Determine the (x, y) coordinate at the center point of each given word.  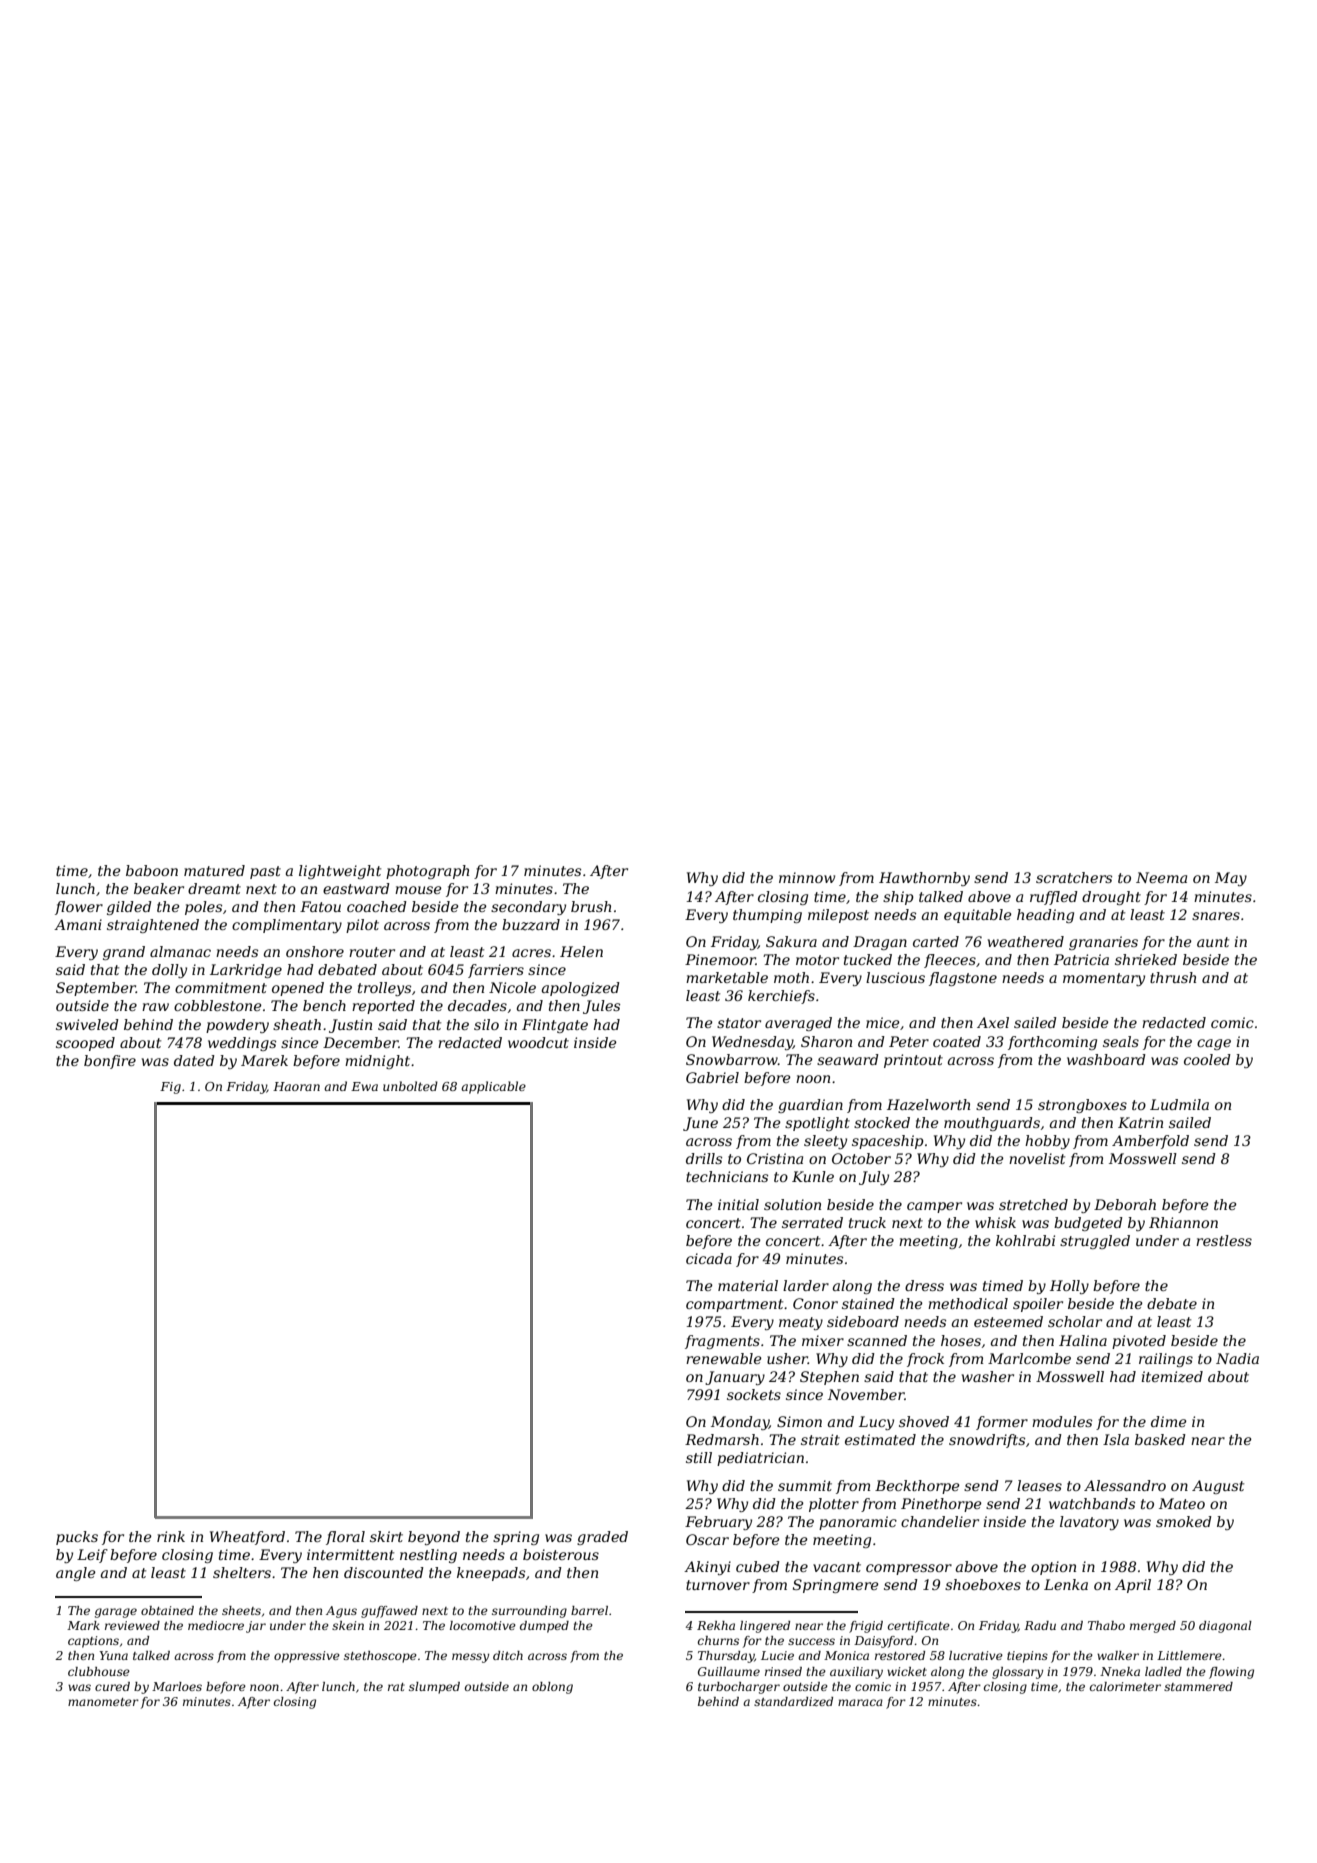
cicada (709, 1258)
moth (791, 977)
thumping (767, 916)
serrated (812, 1222)
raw (155, 1007)
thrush (1173, 977)
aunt (1213, 942)
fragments (722, 1342)
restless (1224, 1240)
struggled (1095, 1242)
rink (171, 1536)
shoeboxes (983, 1584)
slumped (434, 1688)
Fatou (320, 906)
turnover (718, 1585)
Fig (170, 1088)
